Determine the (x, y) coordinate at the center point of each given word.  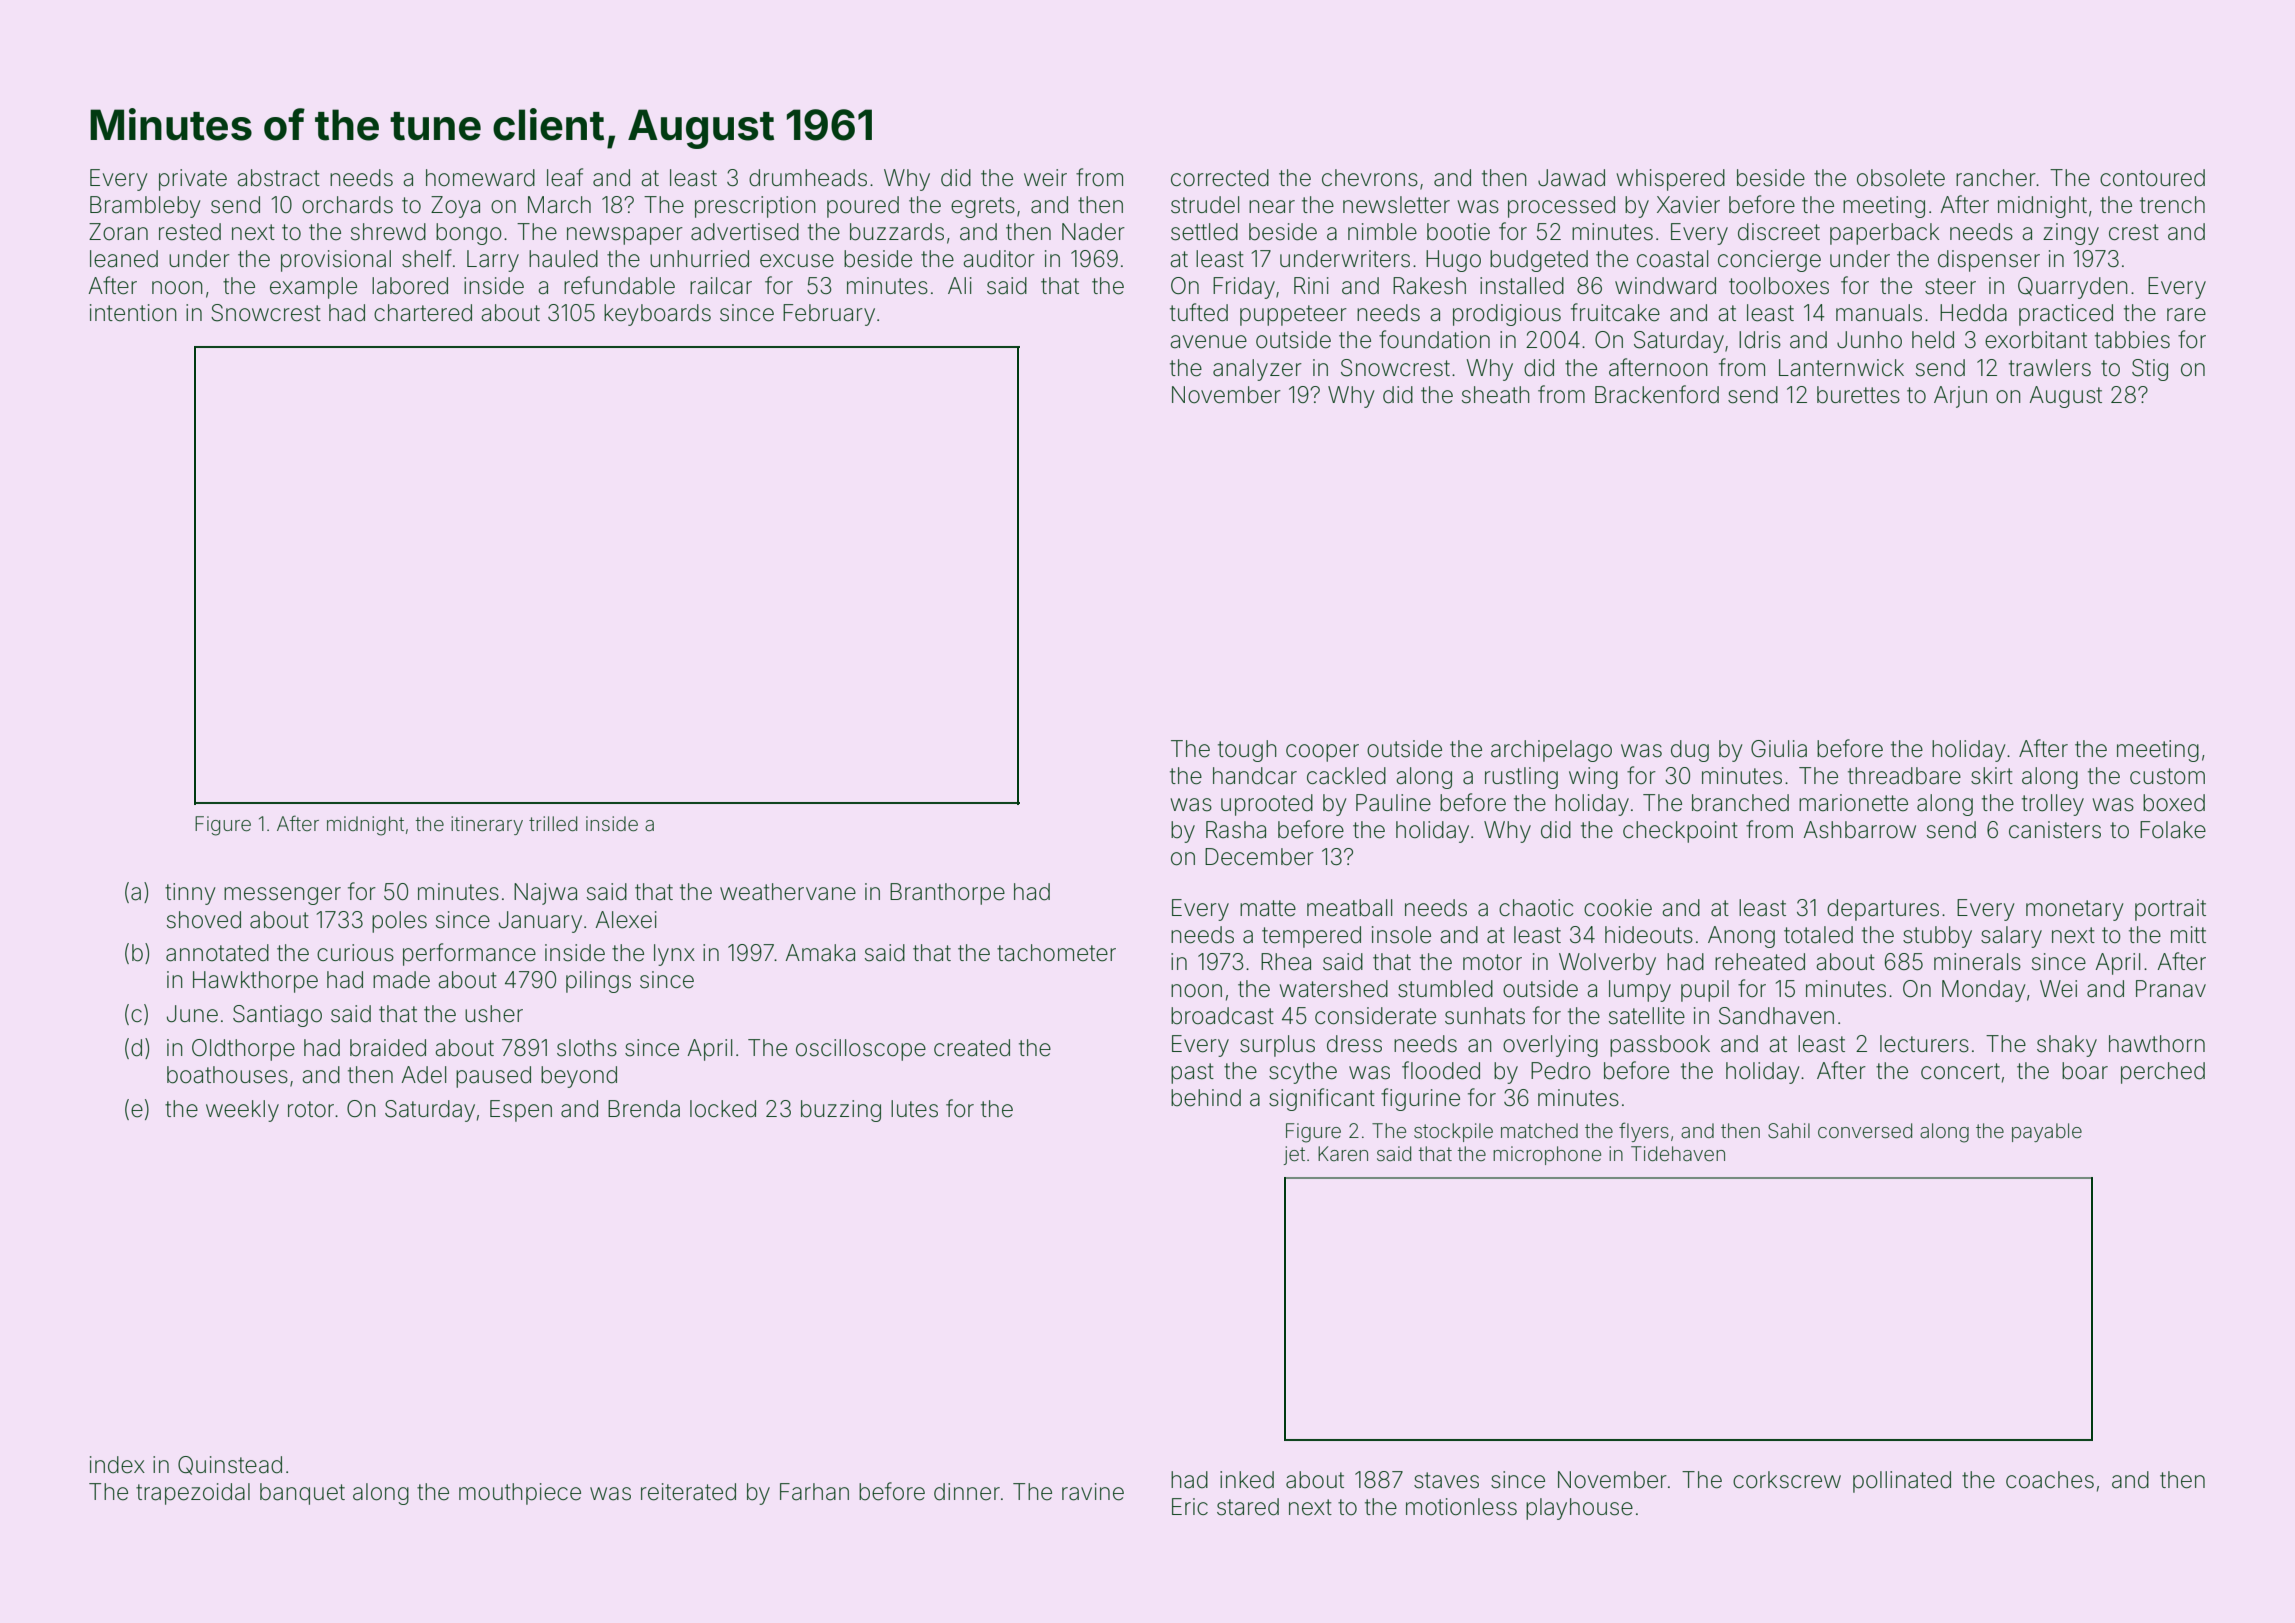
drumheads (808, 178)
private (193, 180)
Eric (1190, 1506)
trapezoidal (193, 1494)
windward (1665, 286)
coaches (2050, 1480)
